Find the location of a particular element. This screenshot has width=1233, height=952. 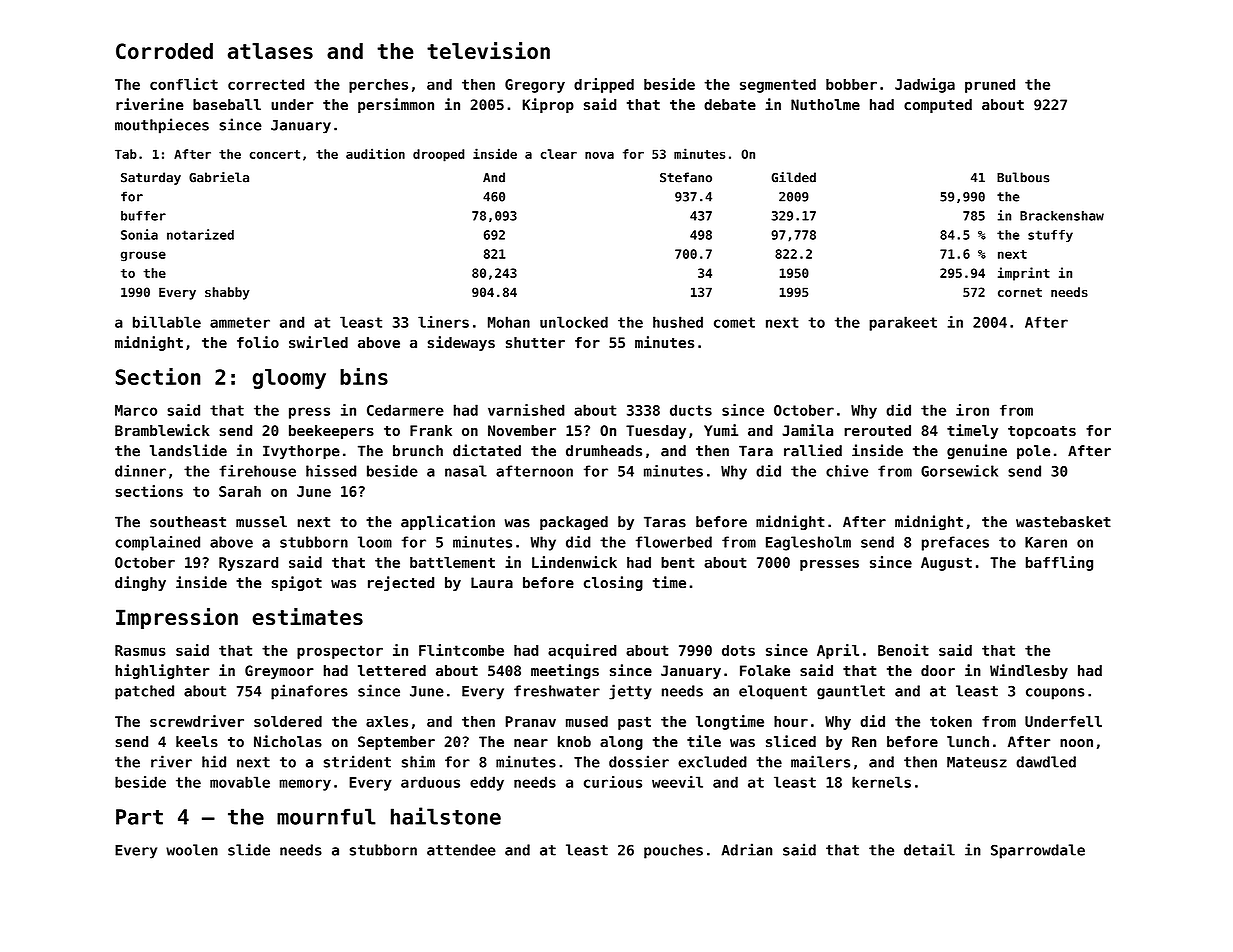

August is located at coordinates (946, 564).
